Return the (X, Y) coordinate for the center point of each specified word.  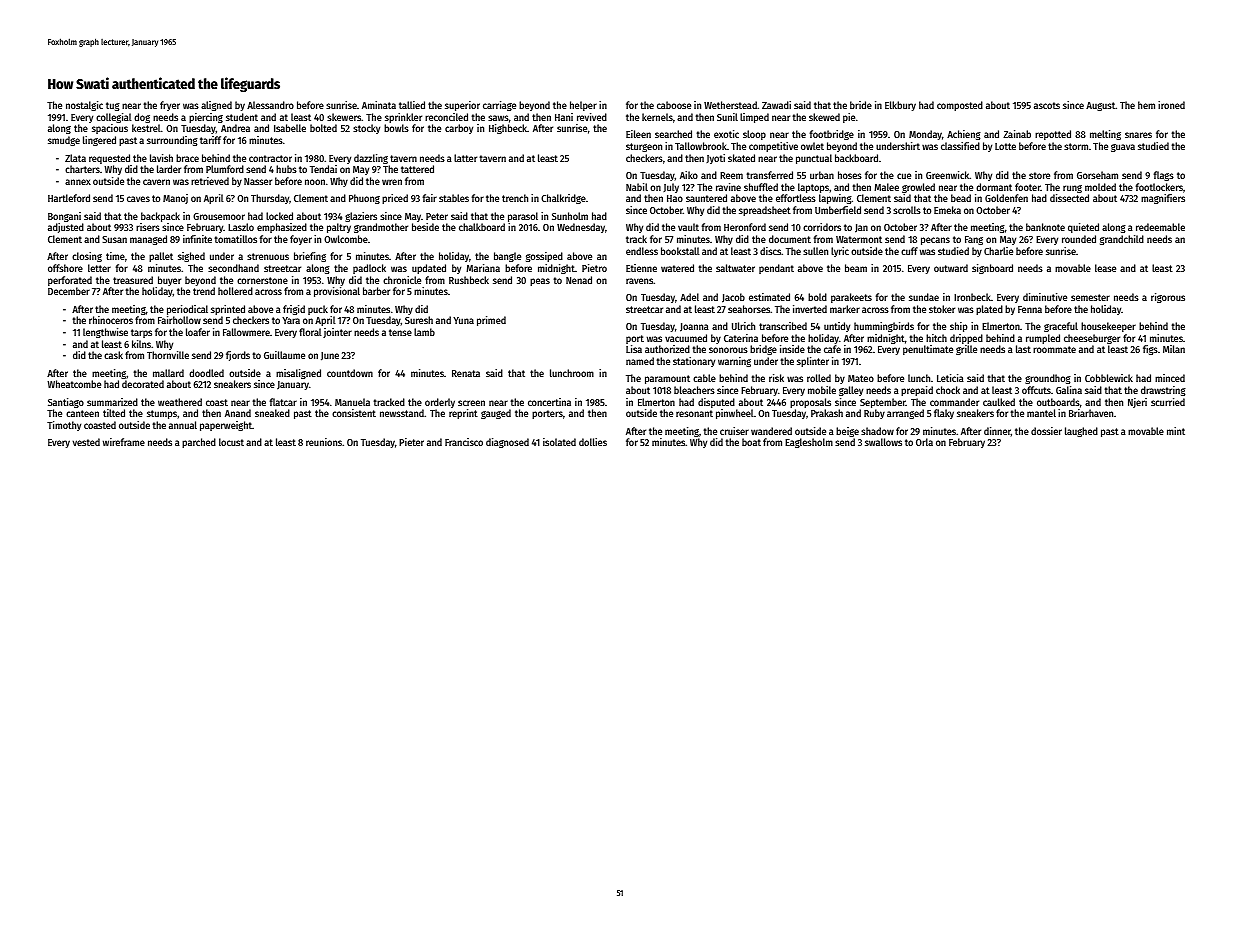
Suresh (419, 320)
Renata (466, 373)
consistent (354, 413)
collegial (114, 118)
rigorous (1168, 298)
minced (1170, 378)
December (69, 291)
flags (1164, 176)
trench (515, 198)
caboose (674, 105)
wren (392, 182)
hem (1146, 105)
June (330, 356)
